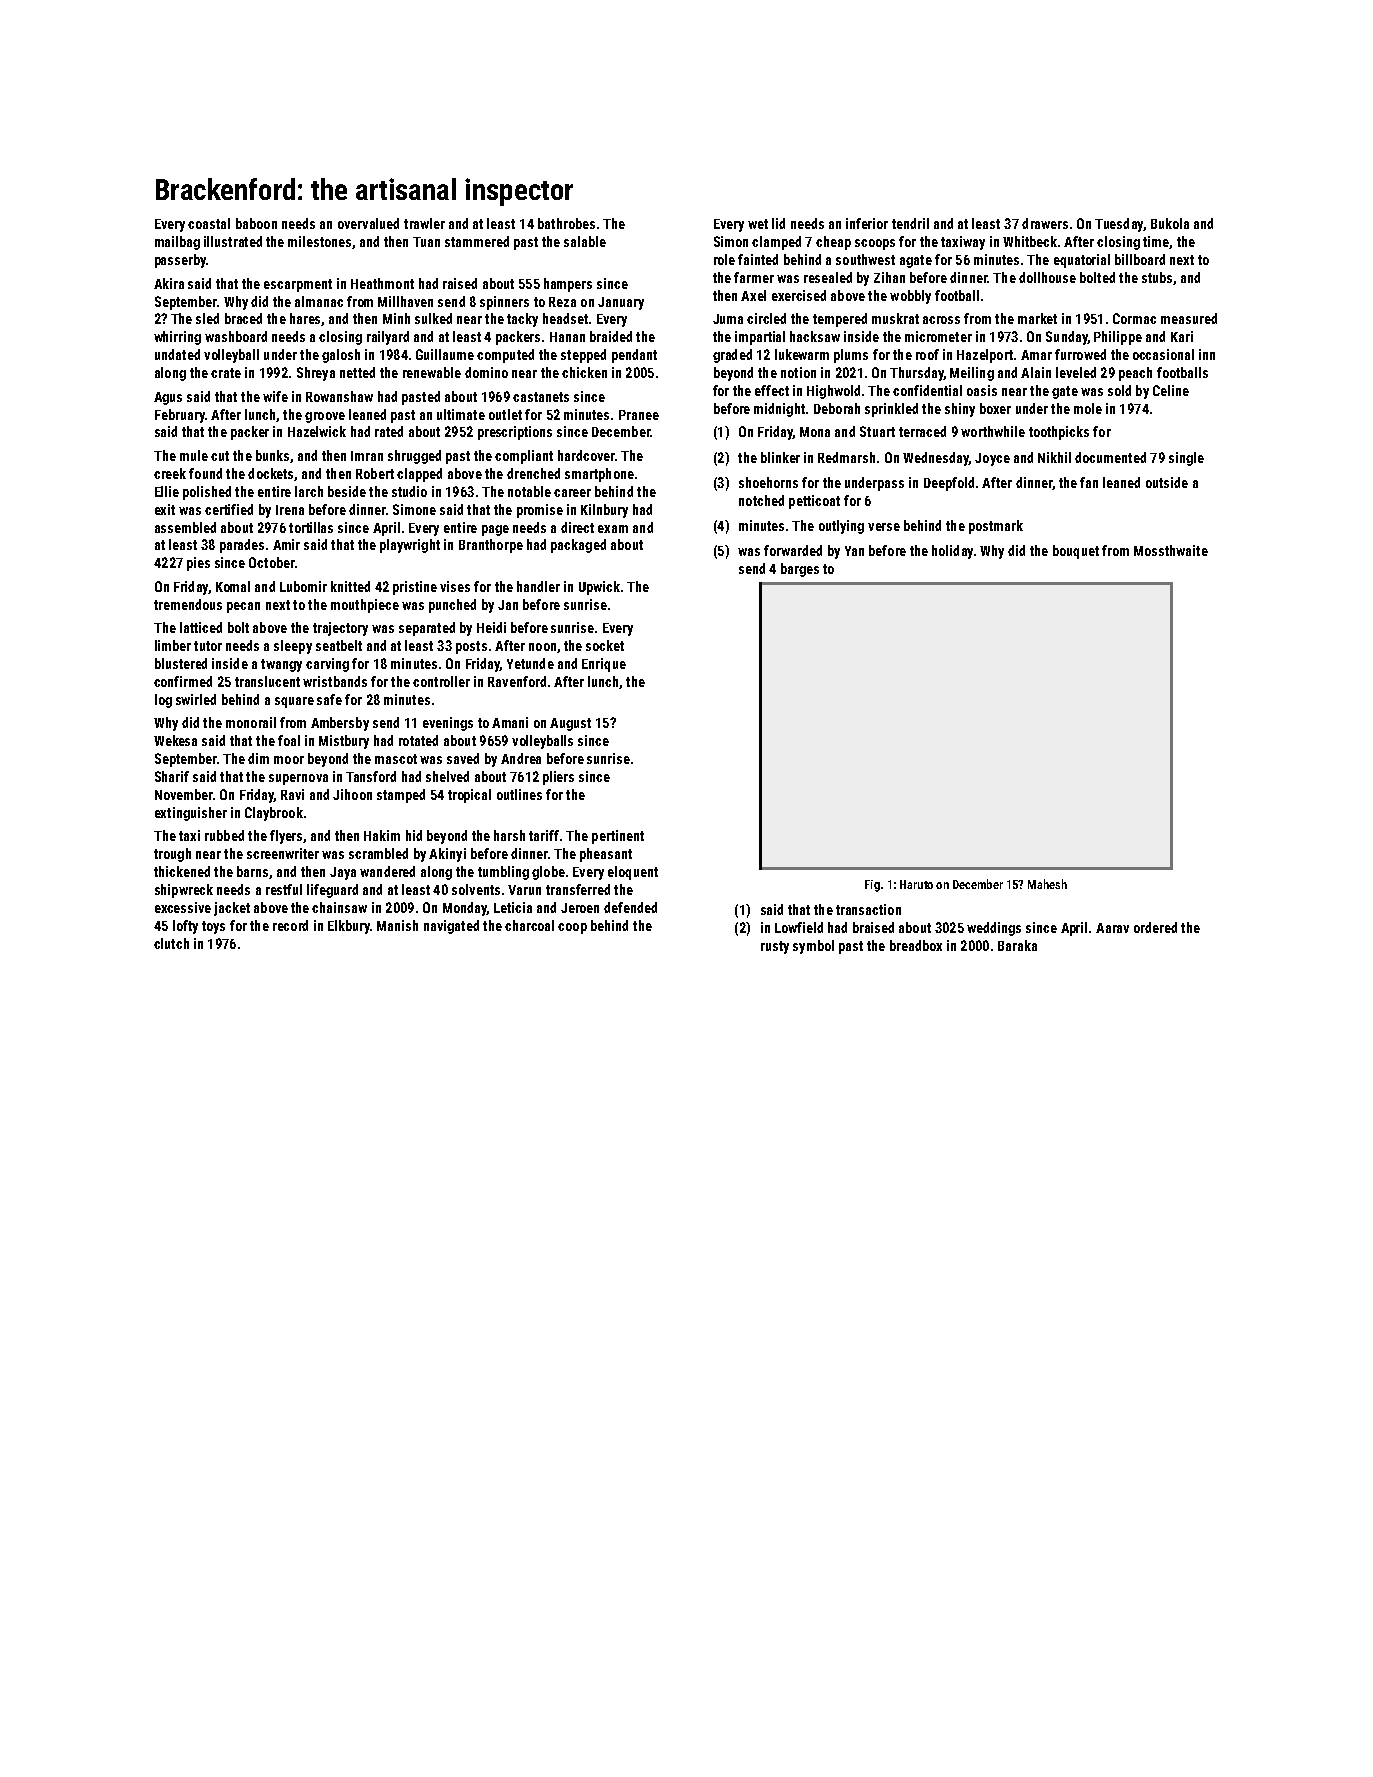 The image size is (1373, 1777). What do you see at coordinates (445, 354) in the image?
I see `Guillaume` at bounding box center [445, 354].
